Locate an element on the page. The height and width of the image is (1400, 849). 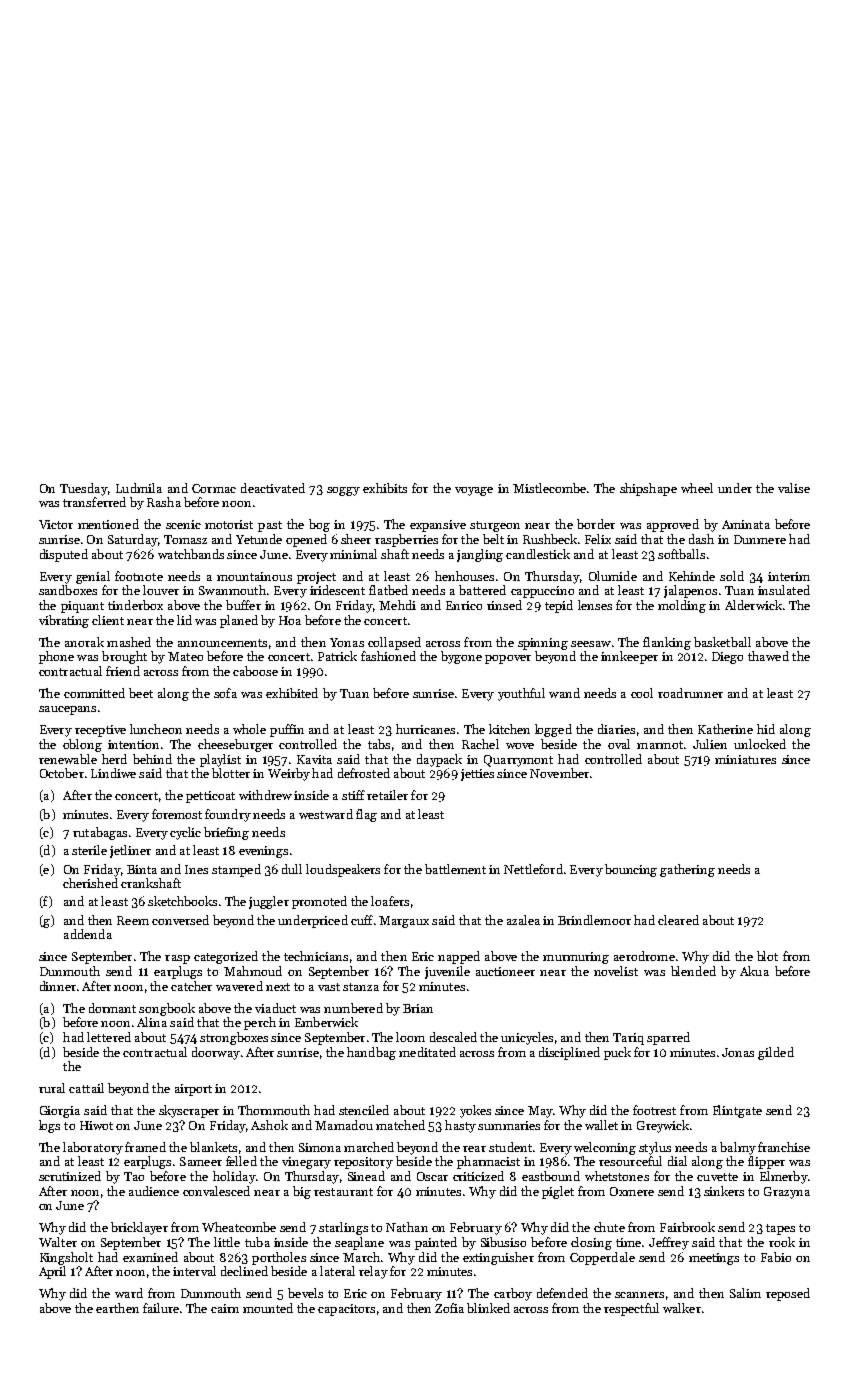
Zofia is located at coordinates (449, 1308).
